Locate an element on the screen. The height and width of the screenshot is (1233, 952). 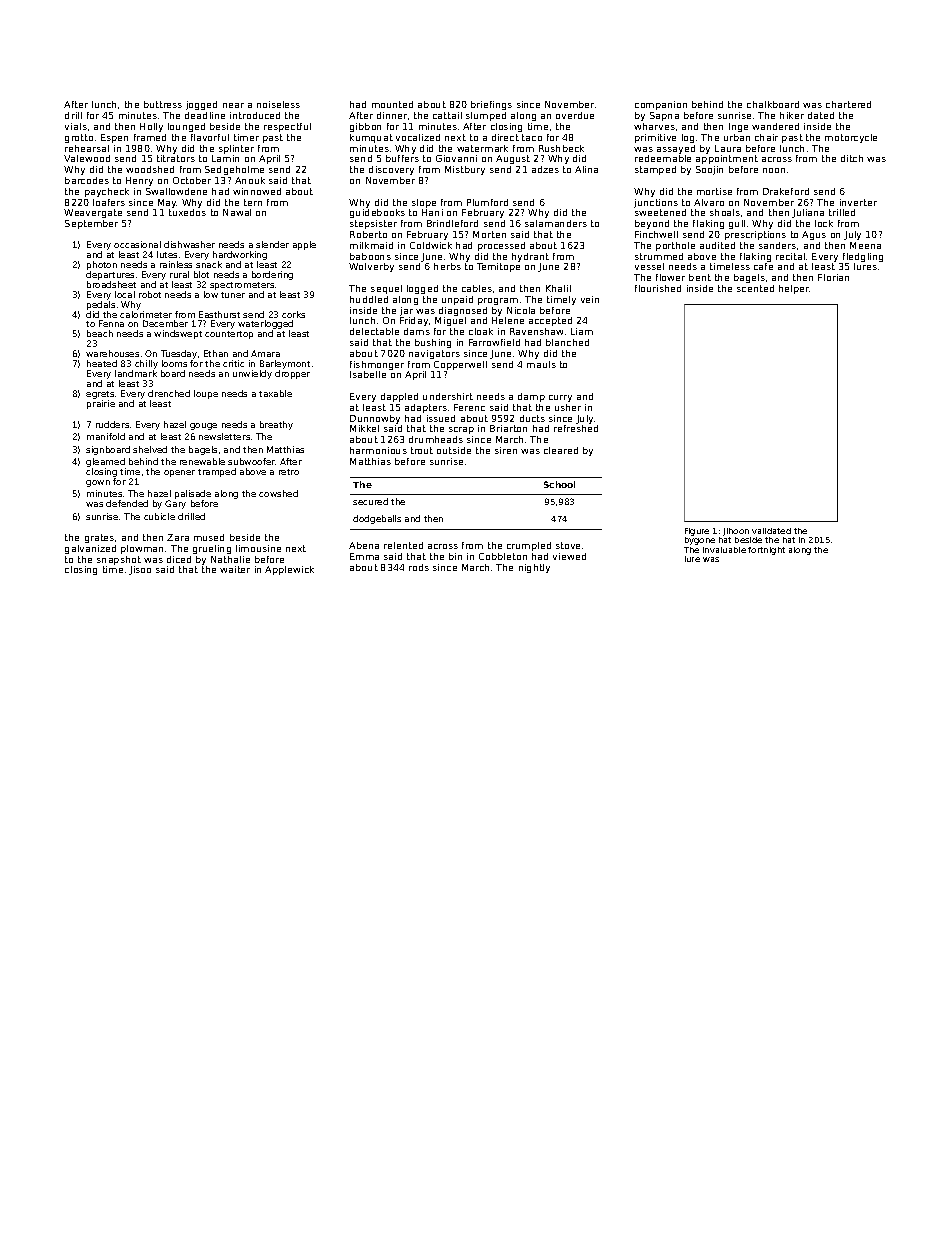
redeemable is located at coordinates (663, 158).
